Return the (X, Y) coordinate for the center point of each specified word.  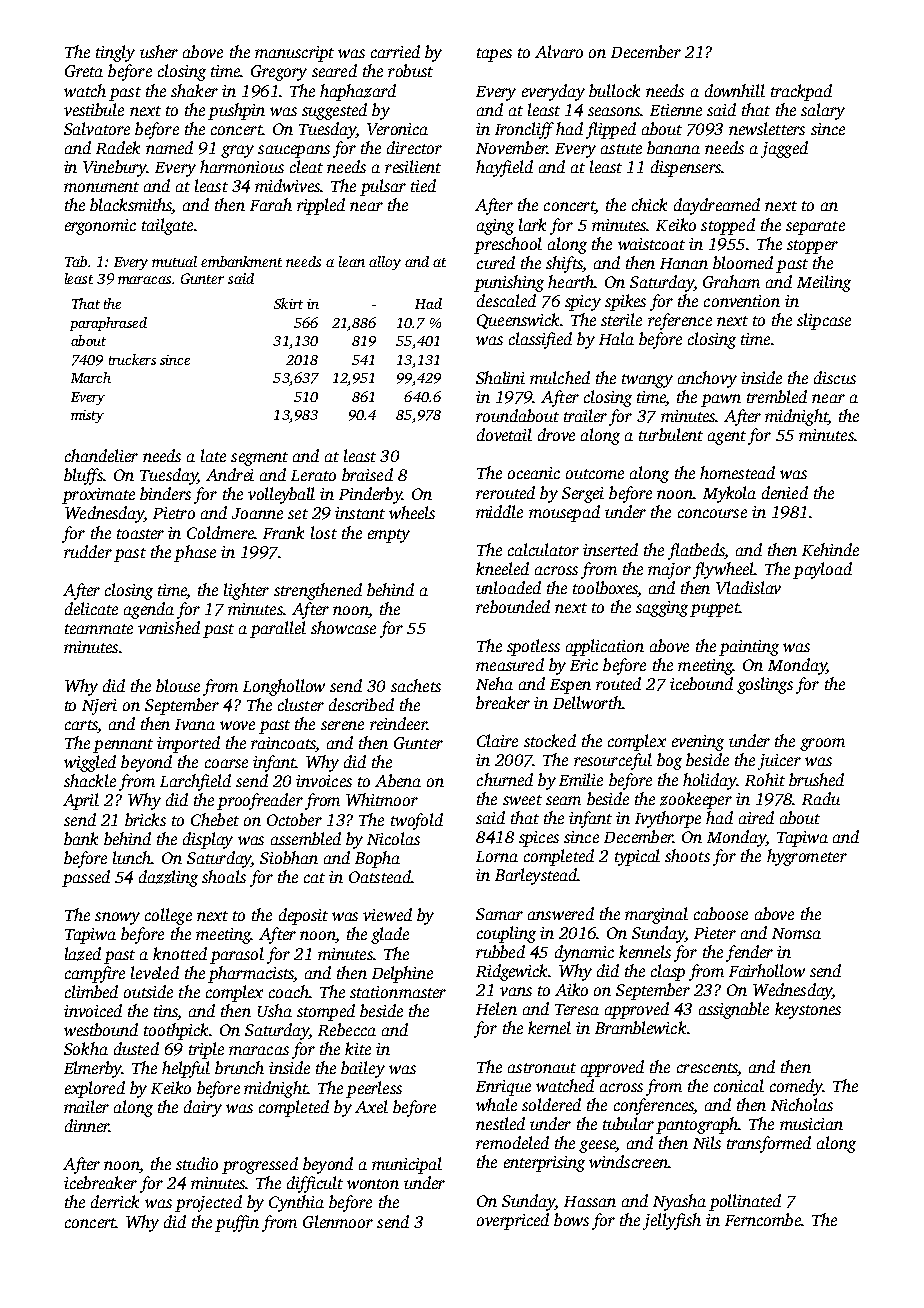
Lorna (497, 856)
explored (95, 1089)
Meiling (824, 283)
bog (669, 761)
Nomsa (796, 933)
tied (423, 185)
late (213, 455)
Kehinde (830, 549)
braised (367, 474)
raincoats (283, 744)
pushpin (236, 111)
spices (539, 839)
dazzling (168, 878)
